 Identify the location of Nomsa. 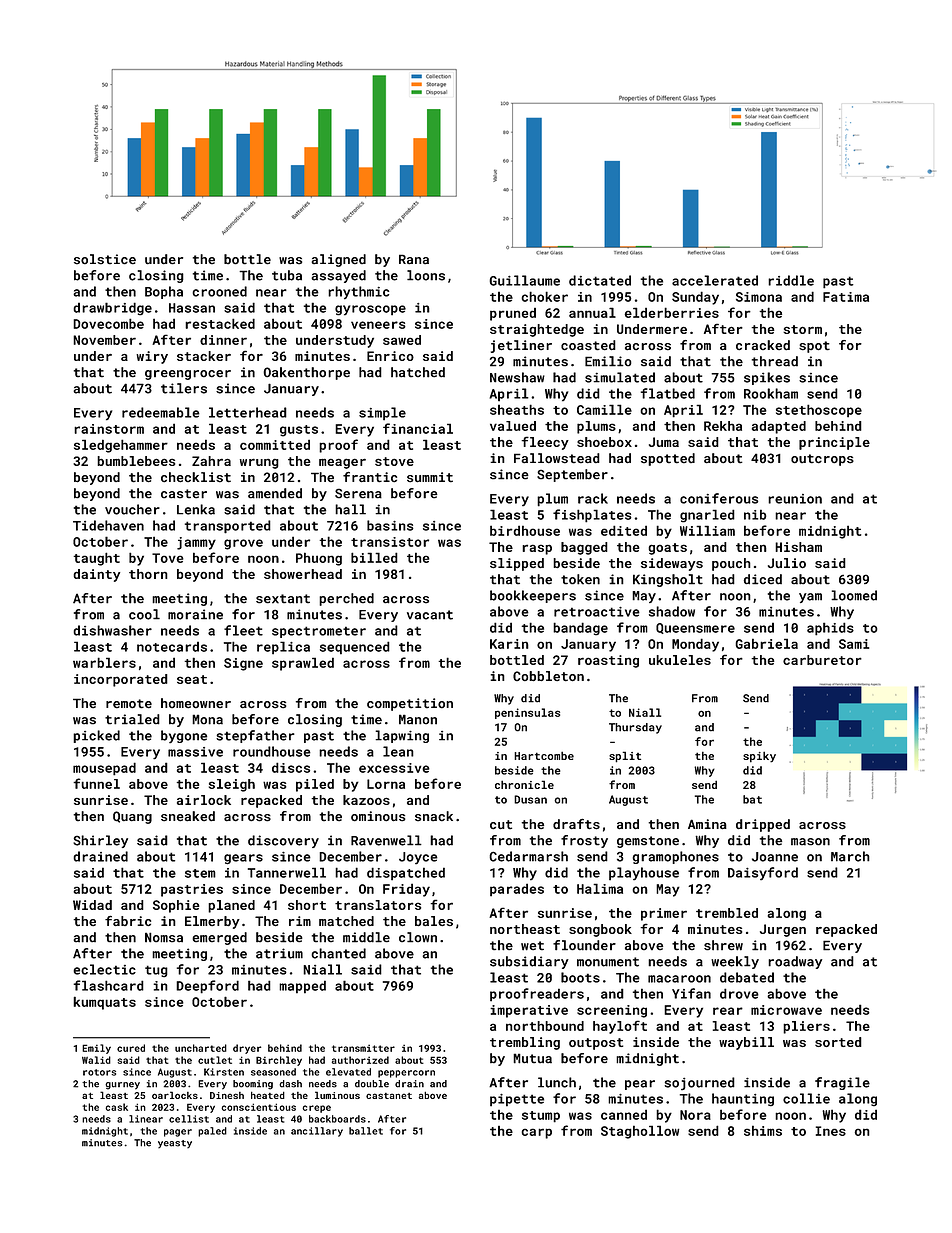
(164, 937).
